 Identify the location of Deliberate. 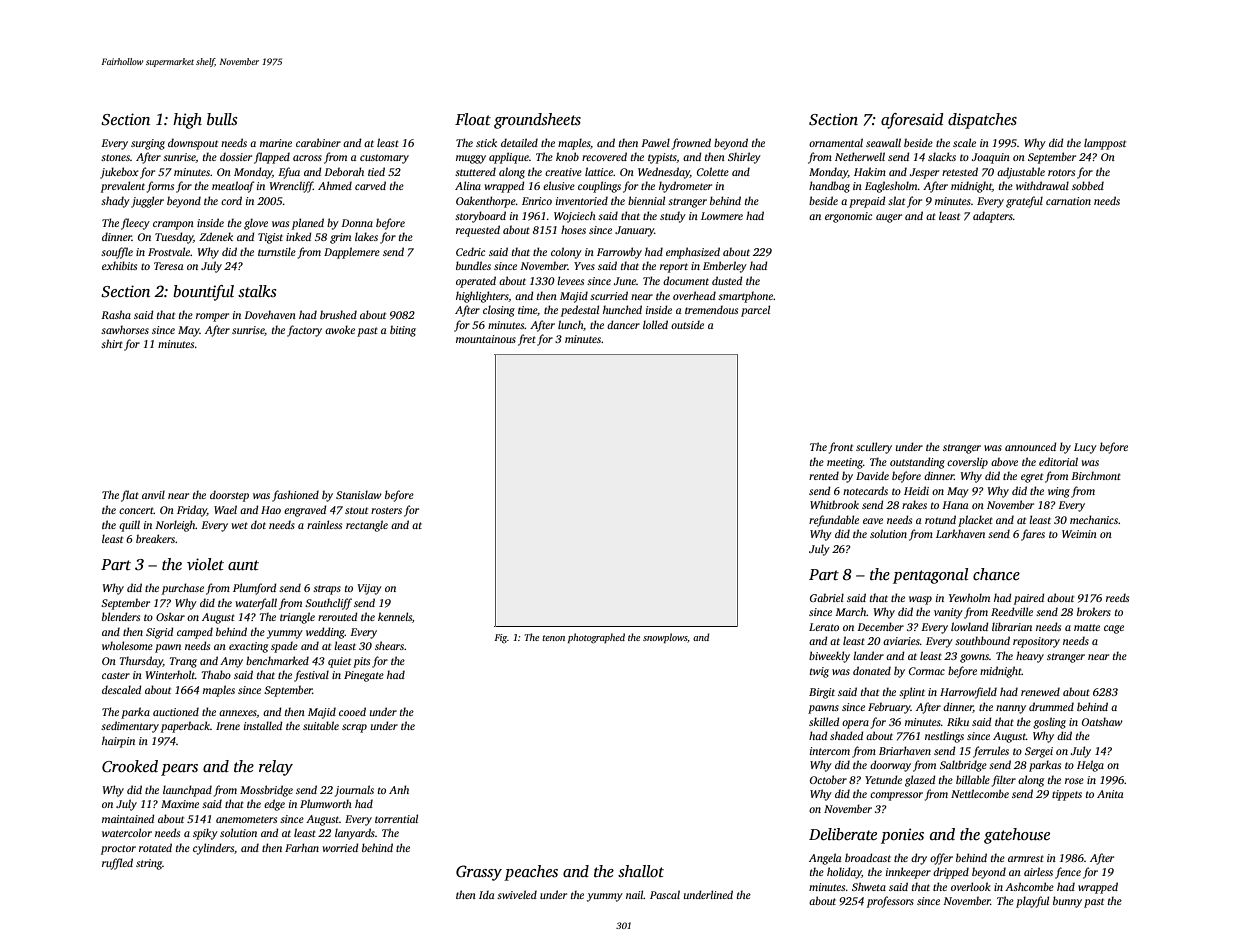
(843, 834).
